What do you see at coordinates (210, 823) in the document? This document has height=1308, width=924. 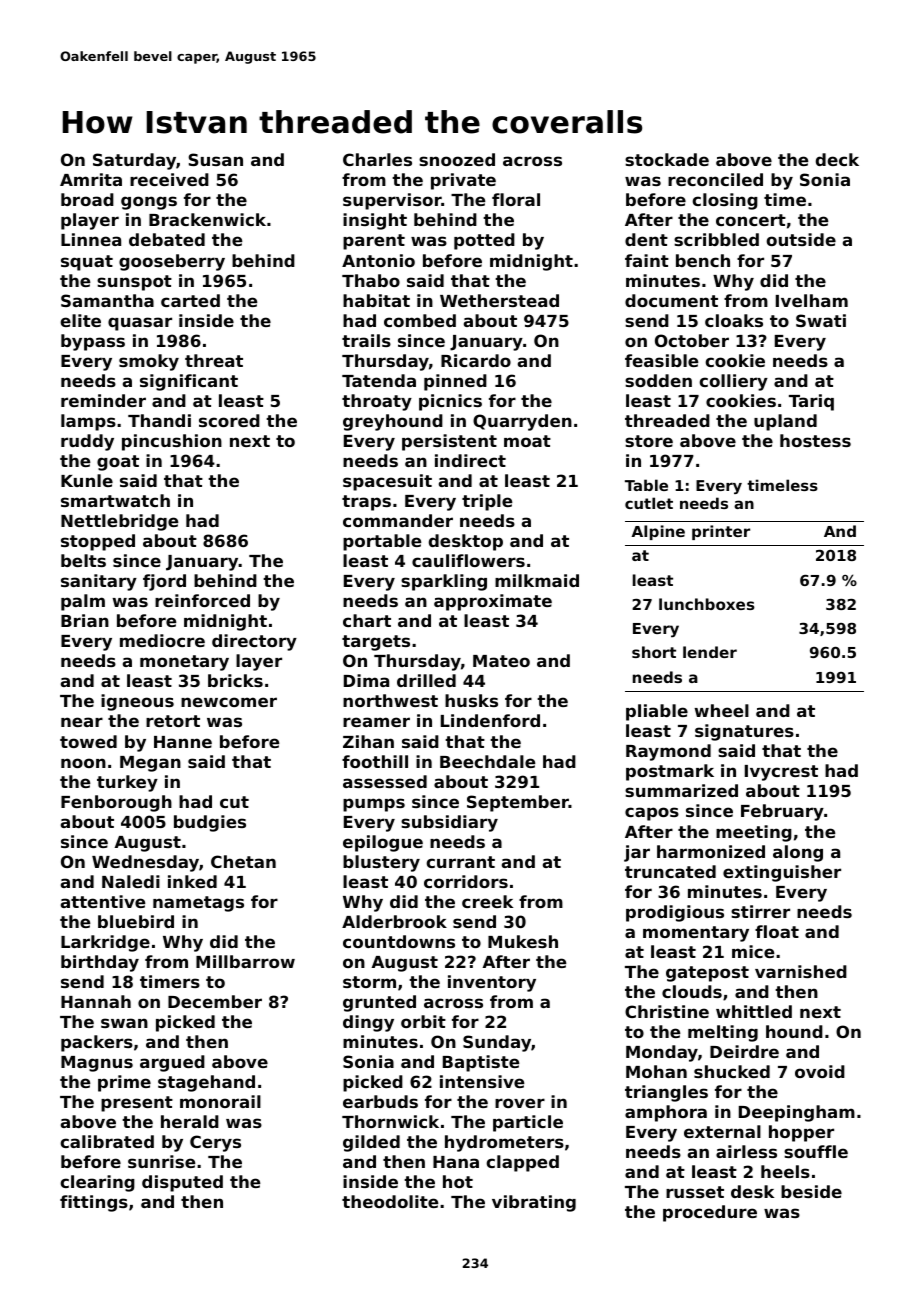 I see `budgies` at bounding box center [210, 823].
